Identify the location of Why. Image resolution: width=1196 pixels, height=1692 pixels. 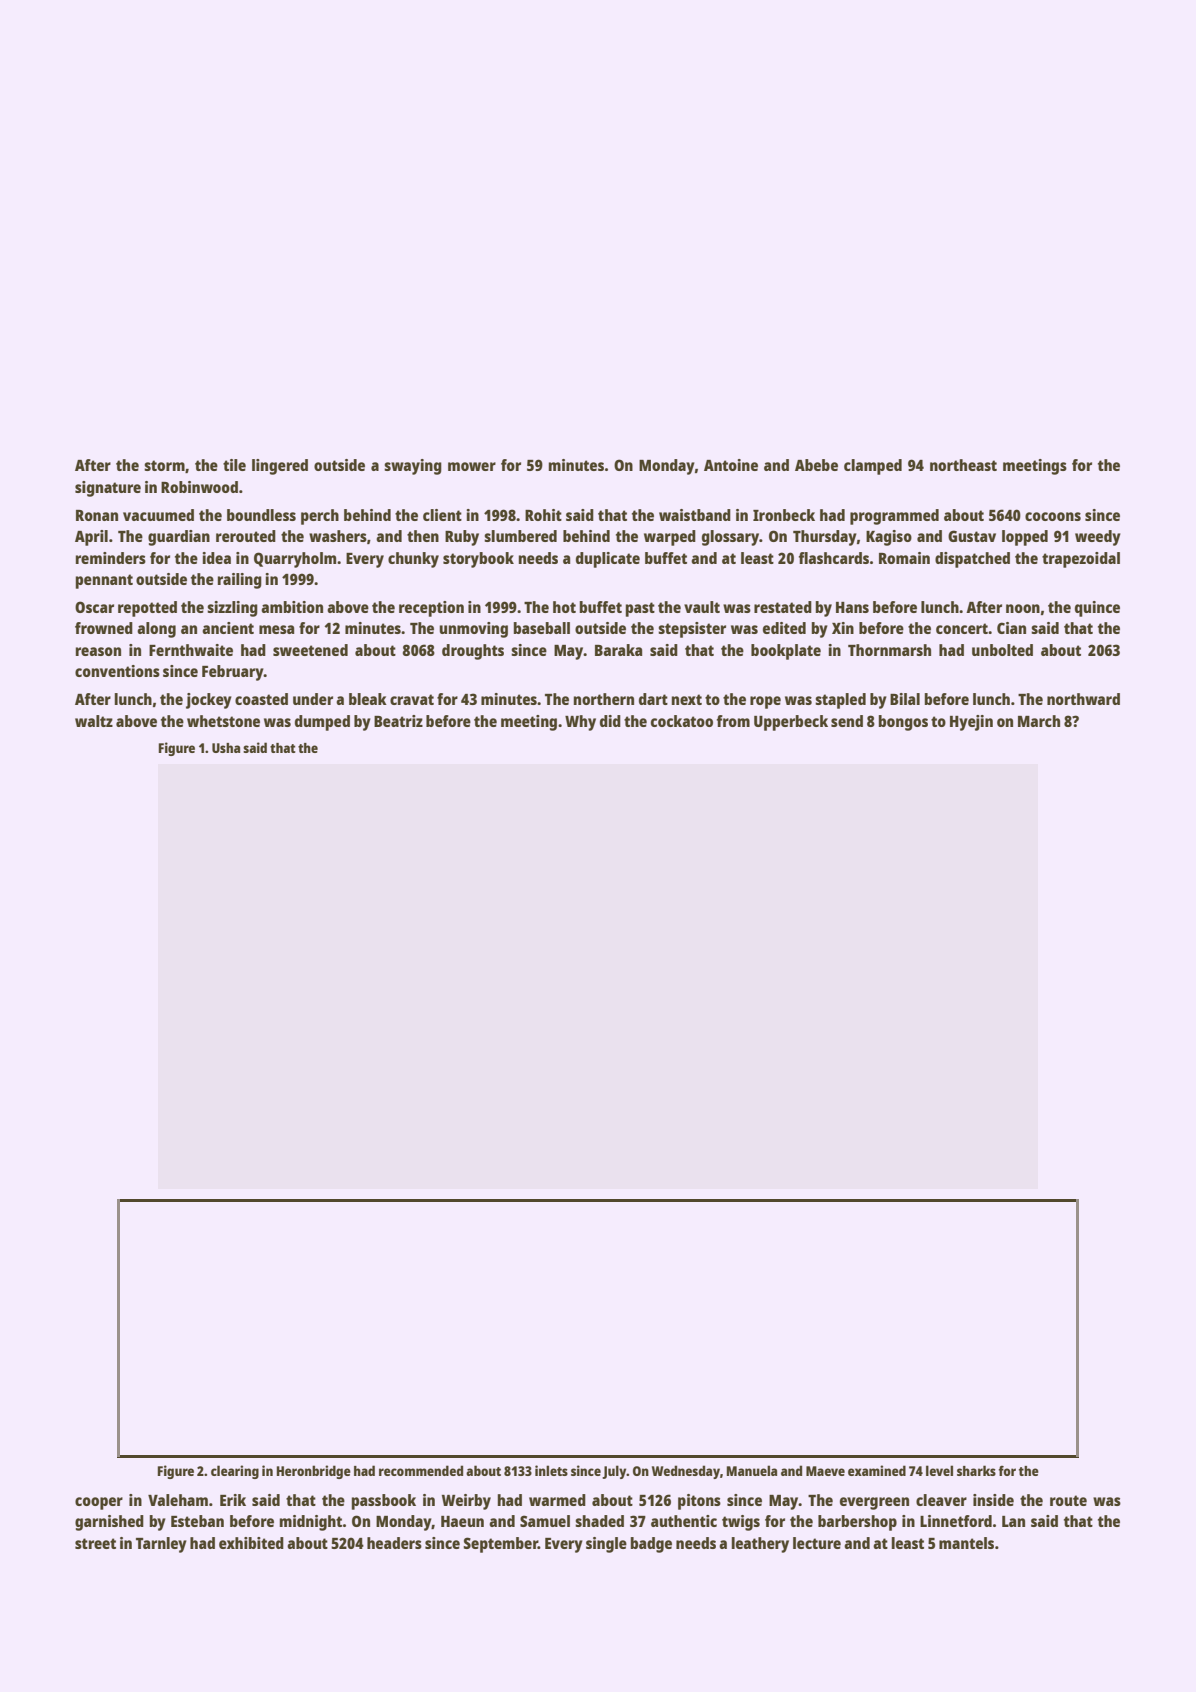
(580, 723).
